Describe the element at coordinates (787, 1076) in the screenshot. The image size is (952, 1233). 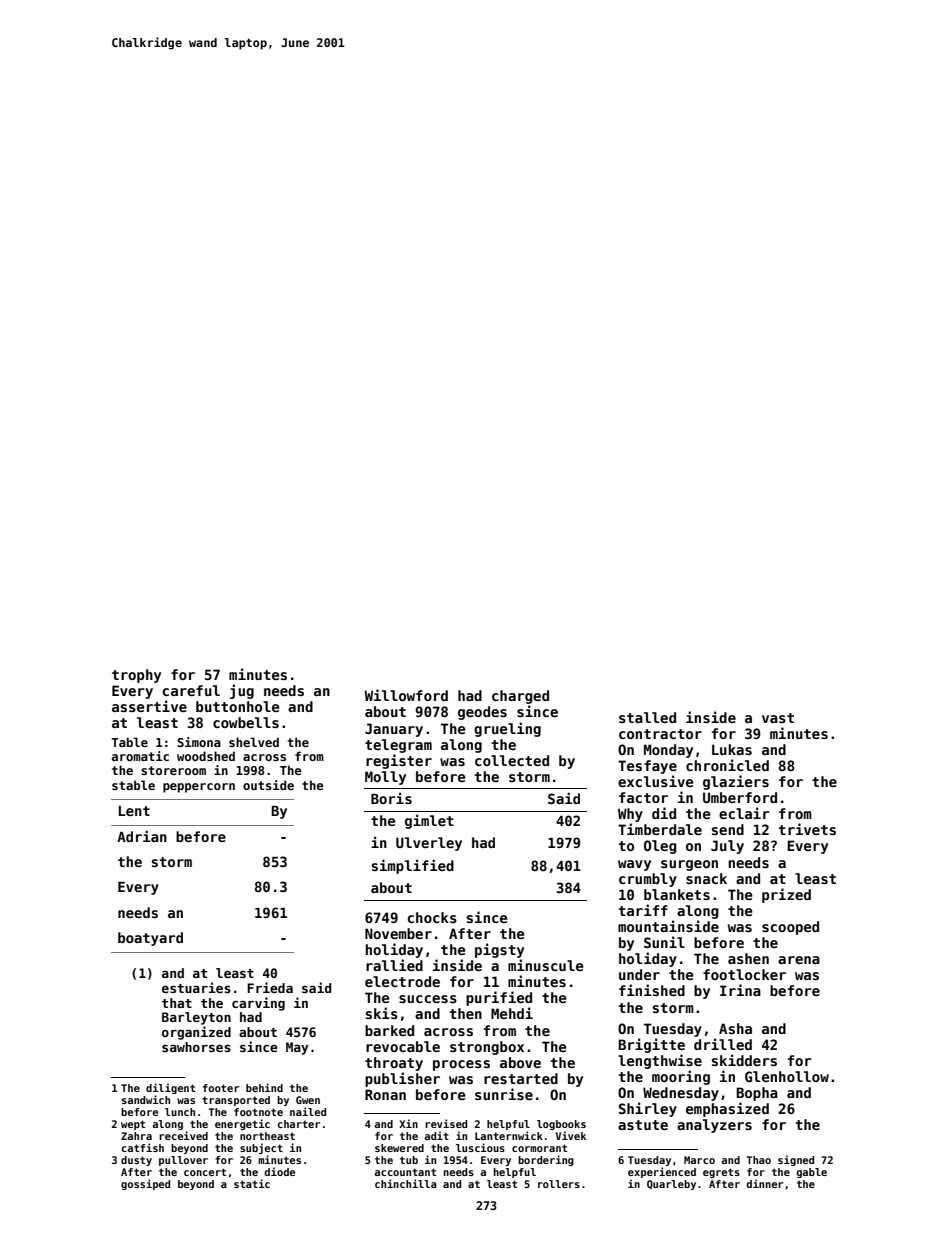
I see `Glenhollow` at that location.
